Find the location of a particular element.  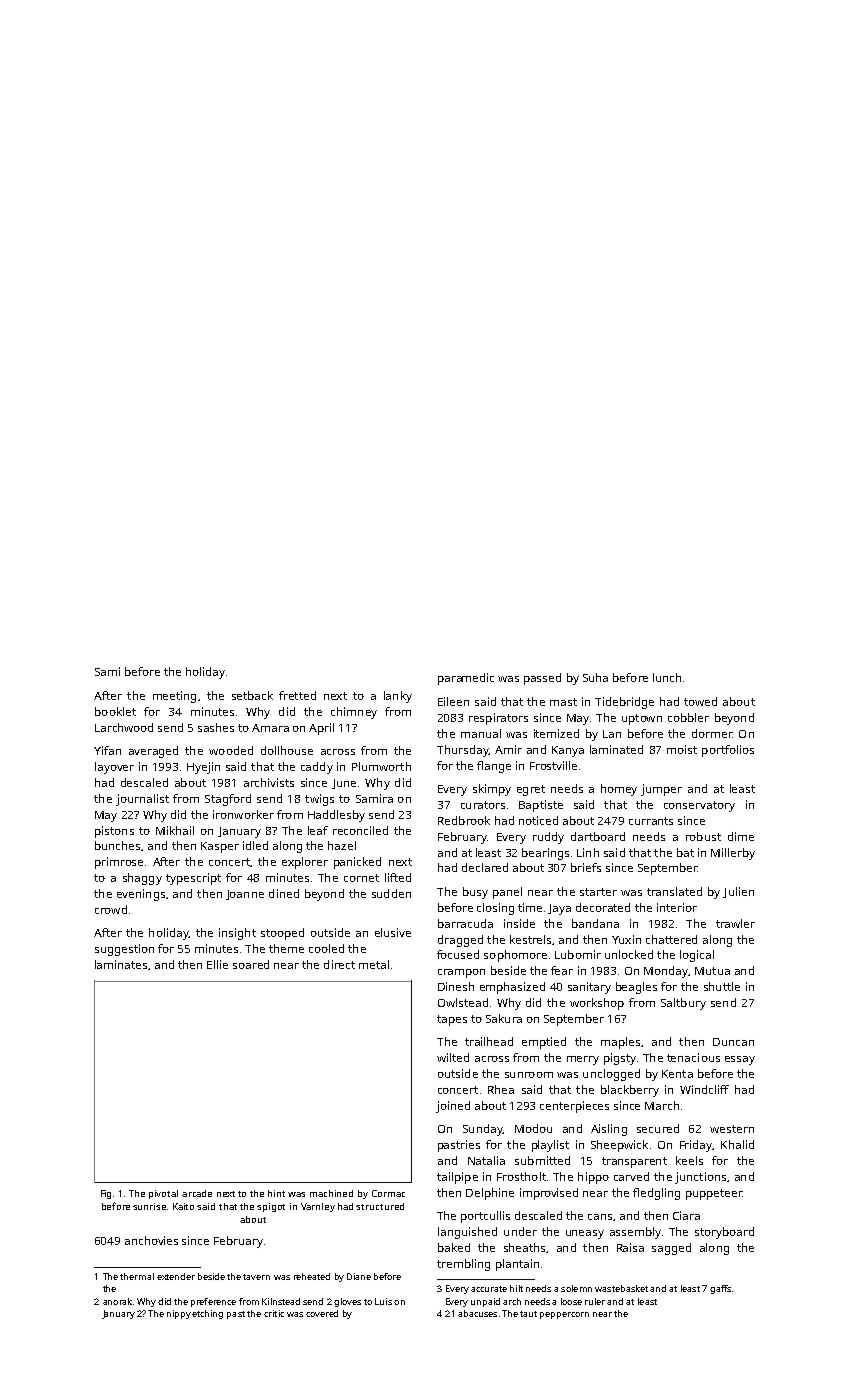

closing is located at coordinates (495, 909).
